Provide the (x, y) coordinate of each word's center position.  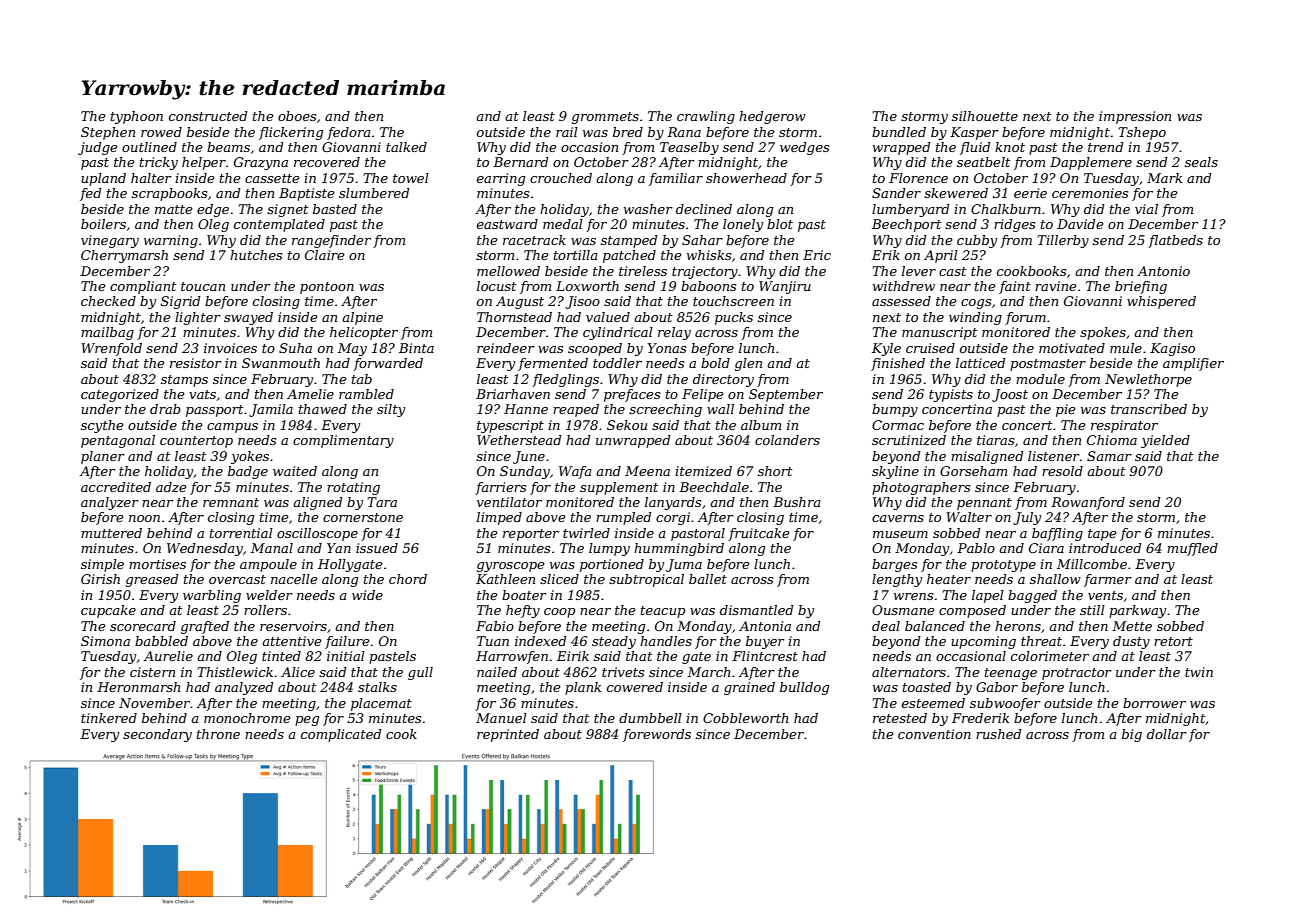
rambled (366, 394)
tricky (159, 163)
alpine (362, 318)
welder (269, 595)
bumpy (895, 410)
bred (628, 132)
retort (1173, 641)
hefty (523, 611)
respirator (1124, 426)
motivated (1072, 348)
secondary (157, 735)
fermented (553, 364)
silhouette (985, 116)
